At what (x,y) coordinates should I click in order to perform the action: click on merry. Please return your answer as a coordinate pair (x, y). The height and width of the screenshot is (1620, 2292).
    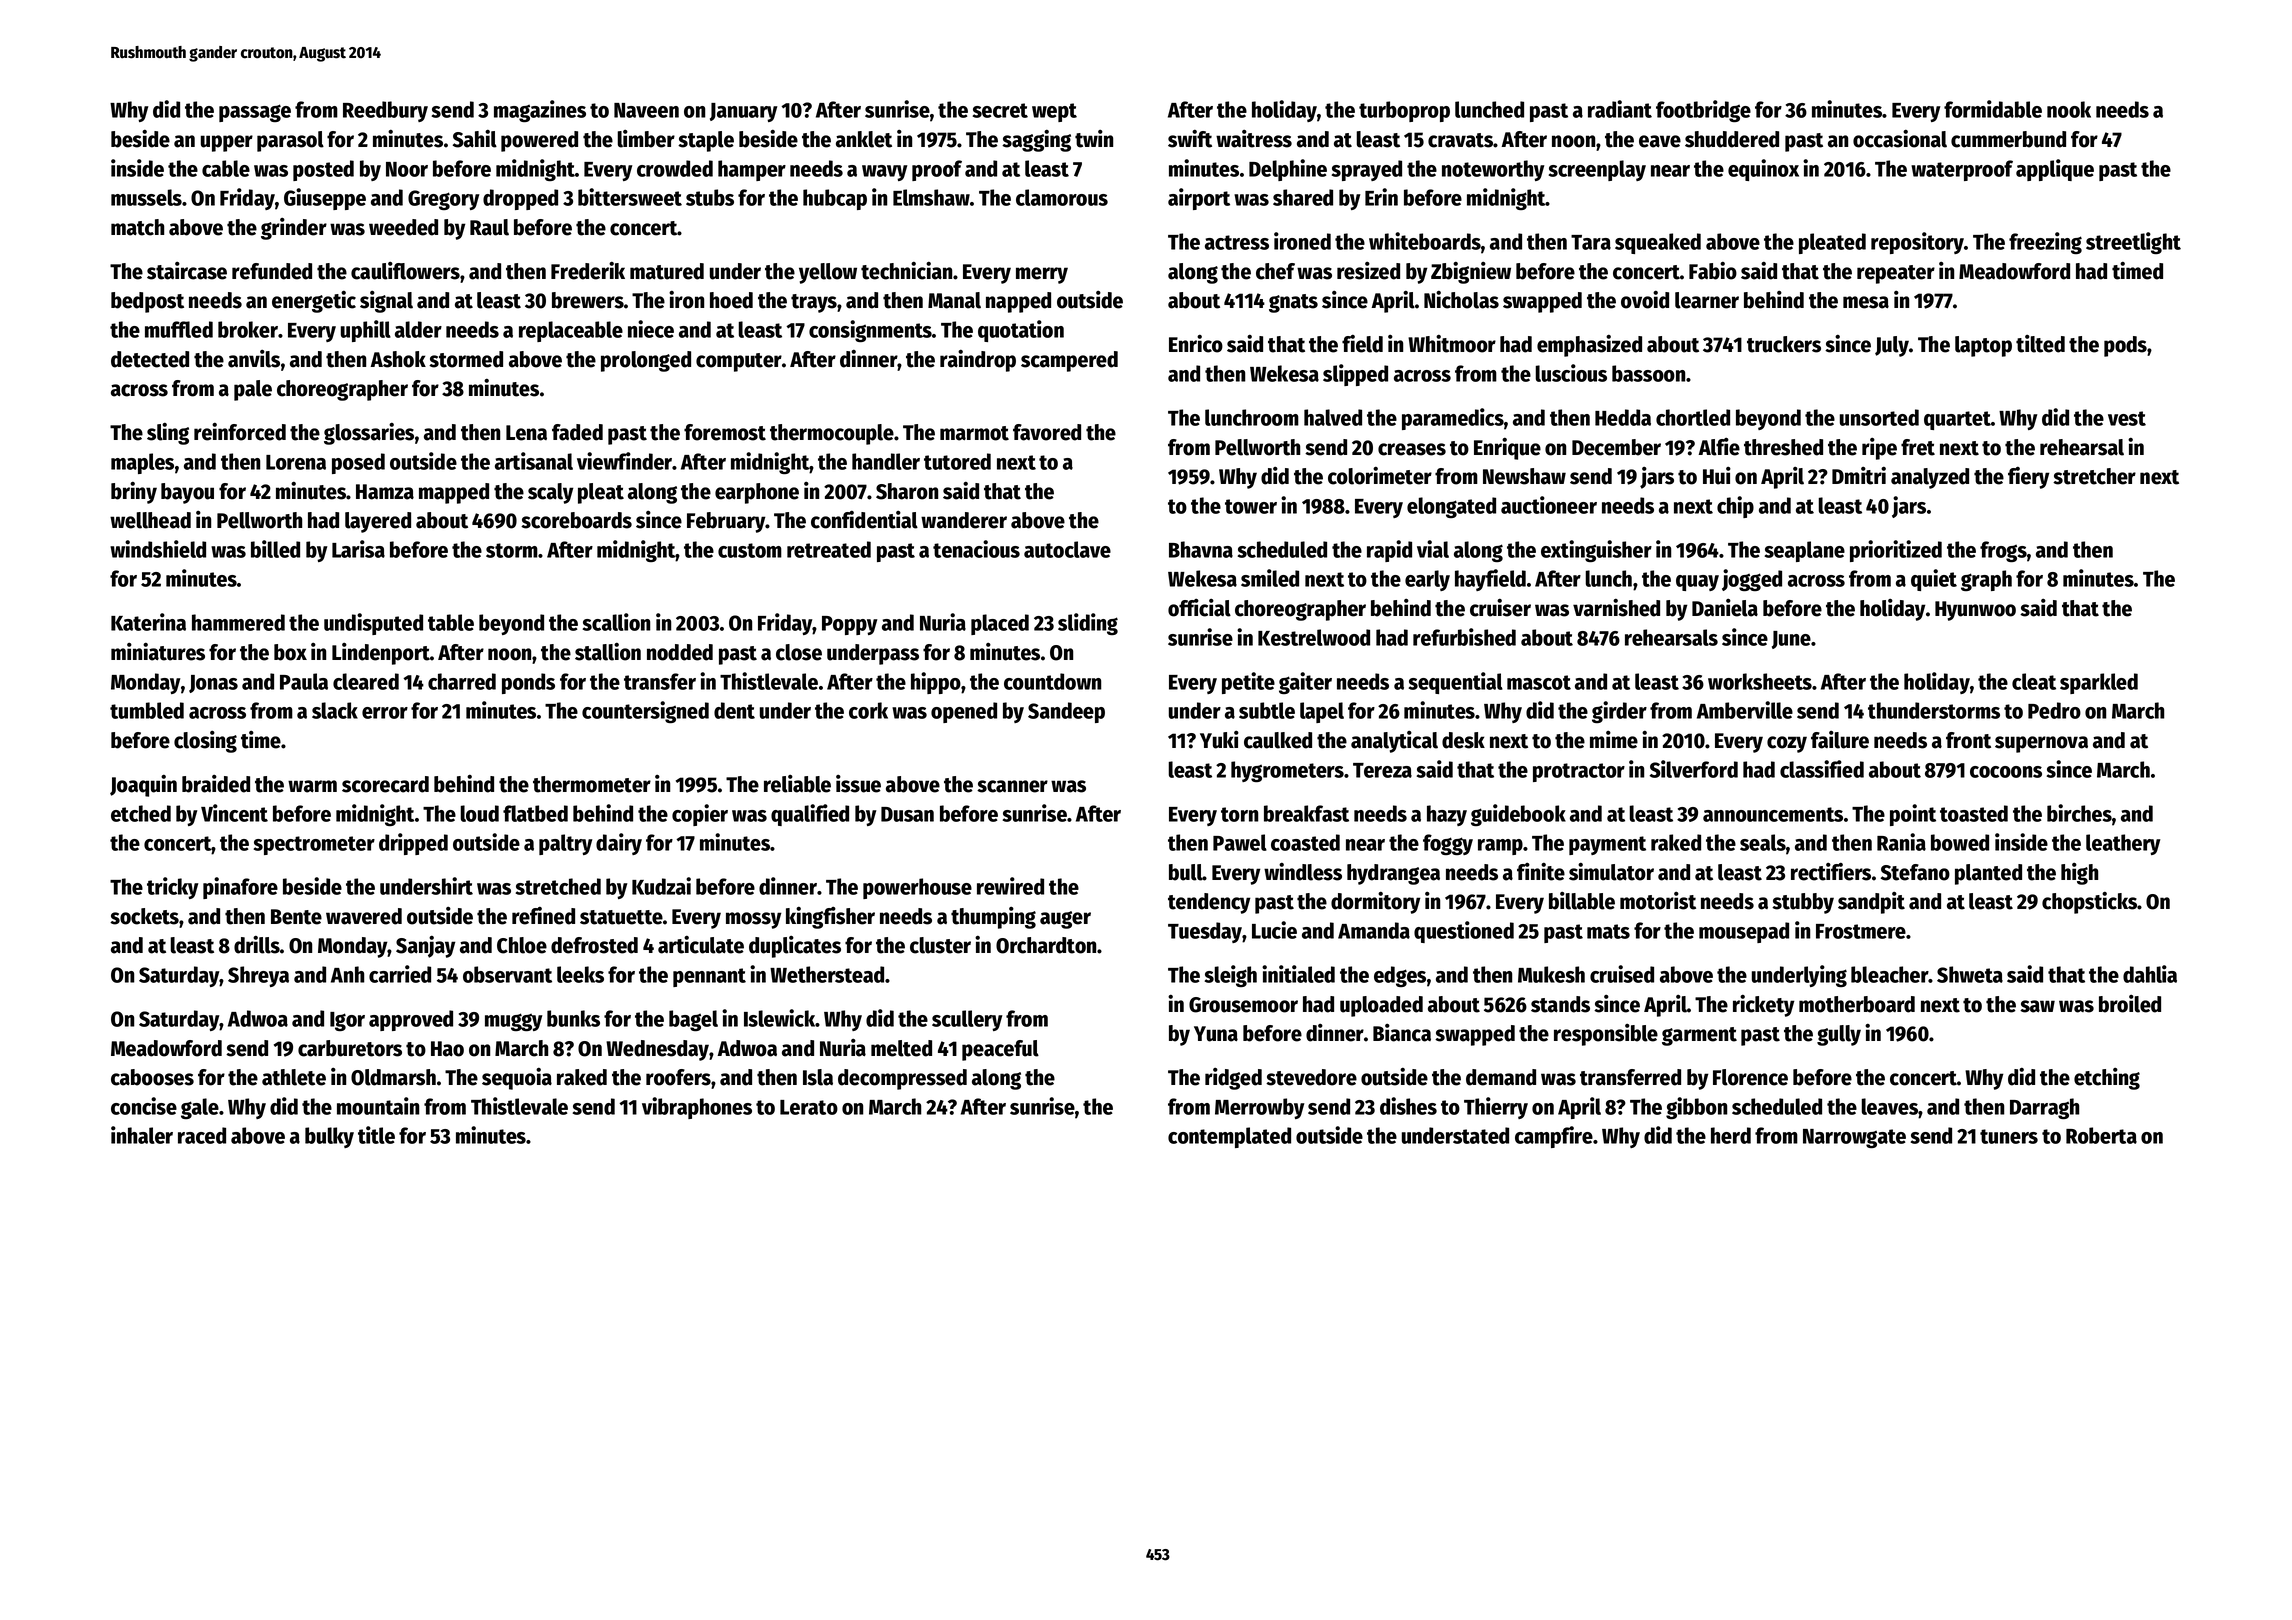
    Looking at the image, I should click on (1042, 275).
